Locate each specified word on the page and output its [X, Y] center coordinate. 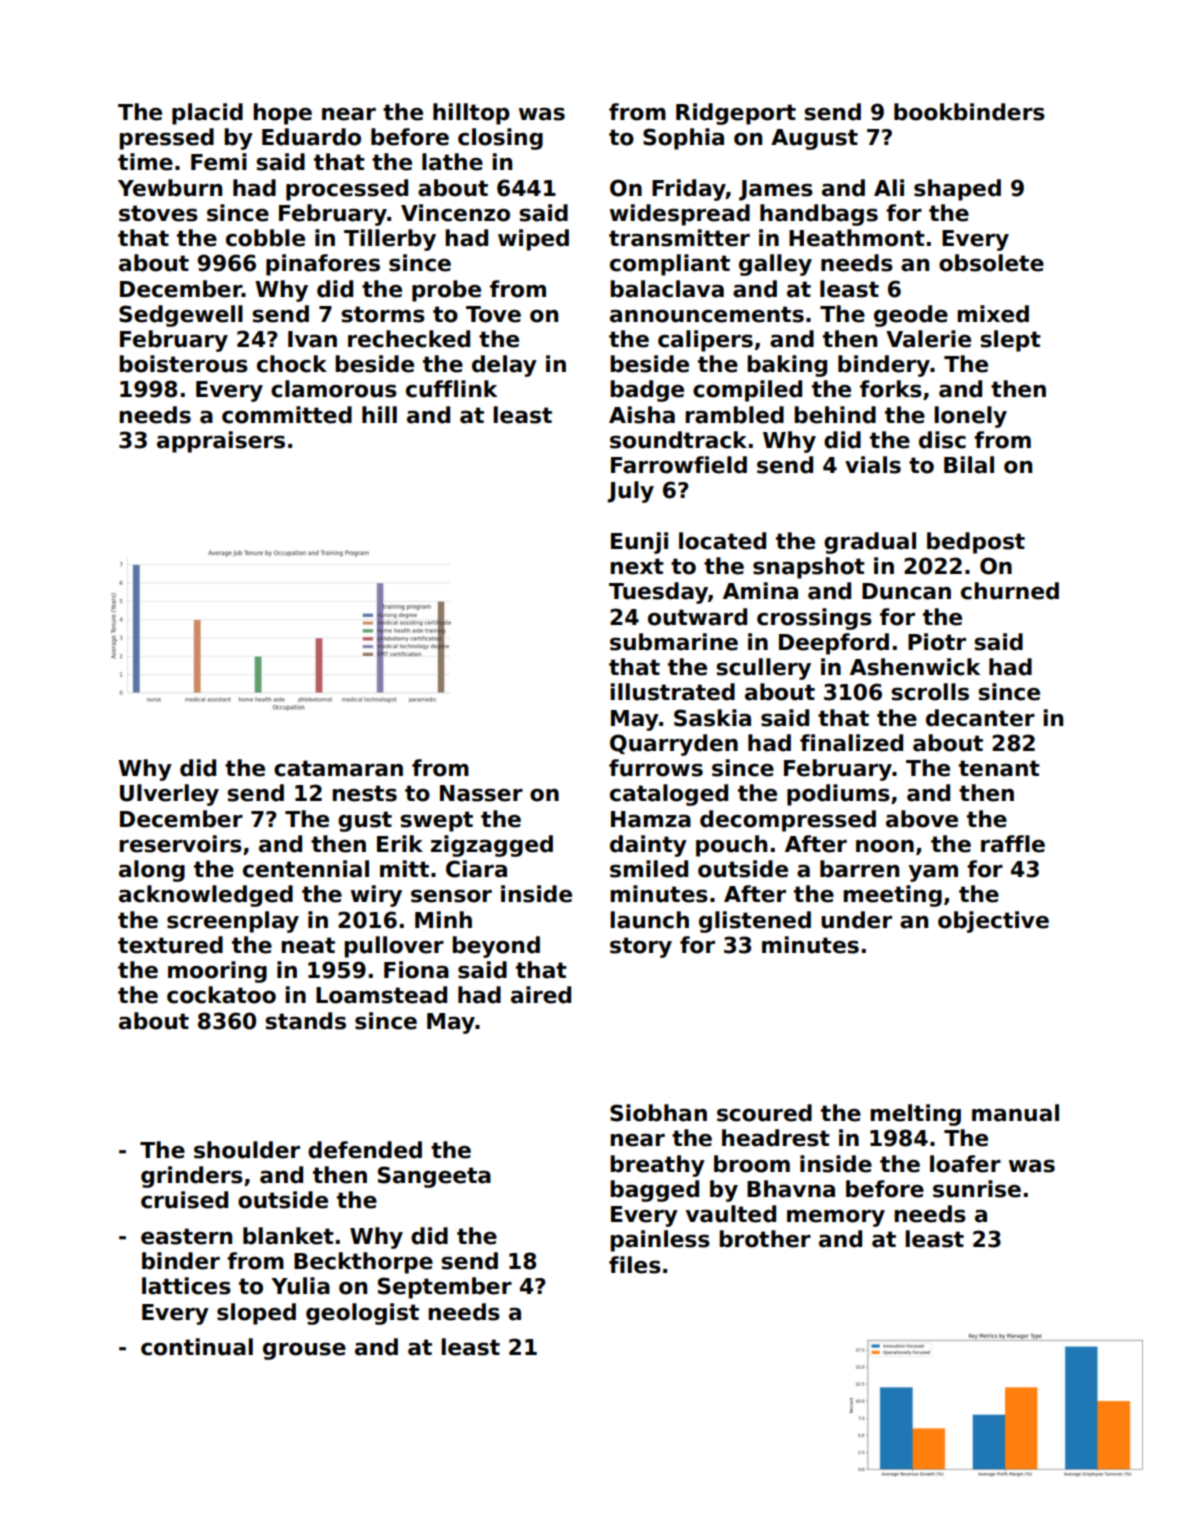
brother [765, 1239]
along [152, 871]
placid [207, 114]
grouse [304, 1351]
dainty [648, 846]
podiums [838, 795]
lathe [452, 162]
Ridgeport [736, 114]
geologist [362, 1314]
